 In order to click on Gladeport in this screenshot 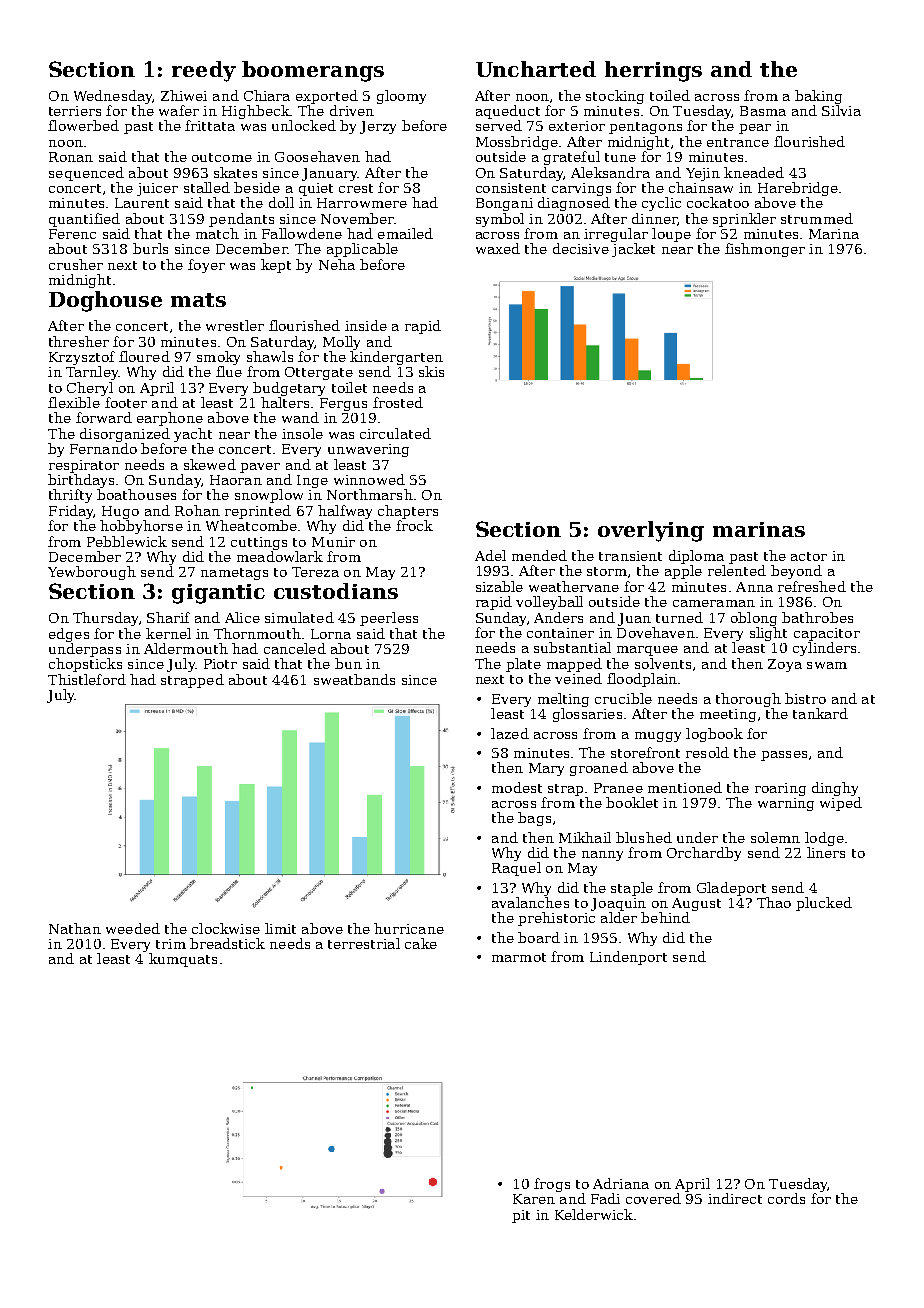, I will do `click(731, 889)`.
